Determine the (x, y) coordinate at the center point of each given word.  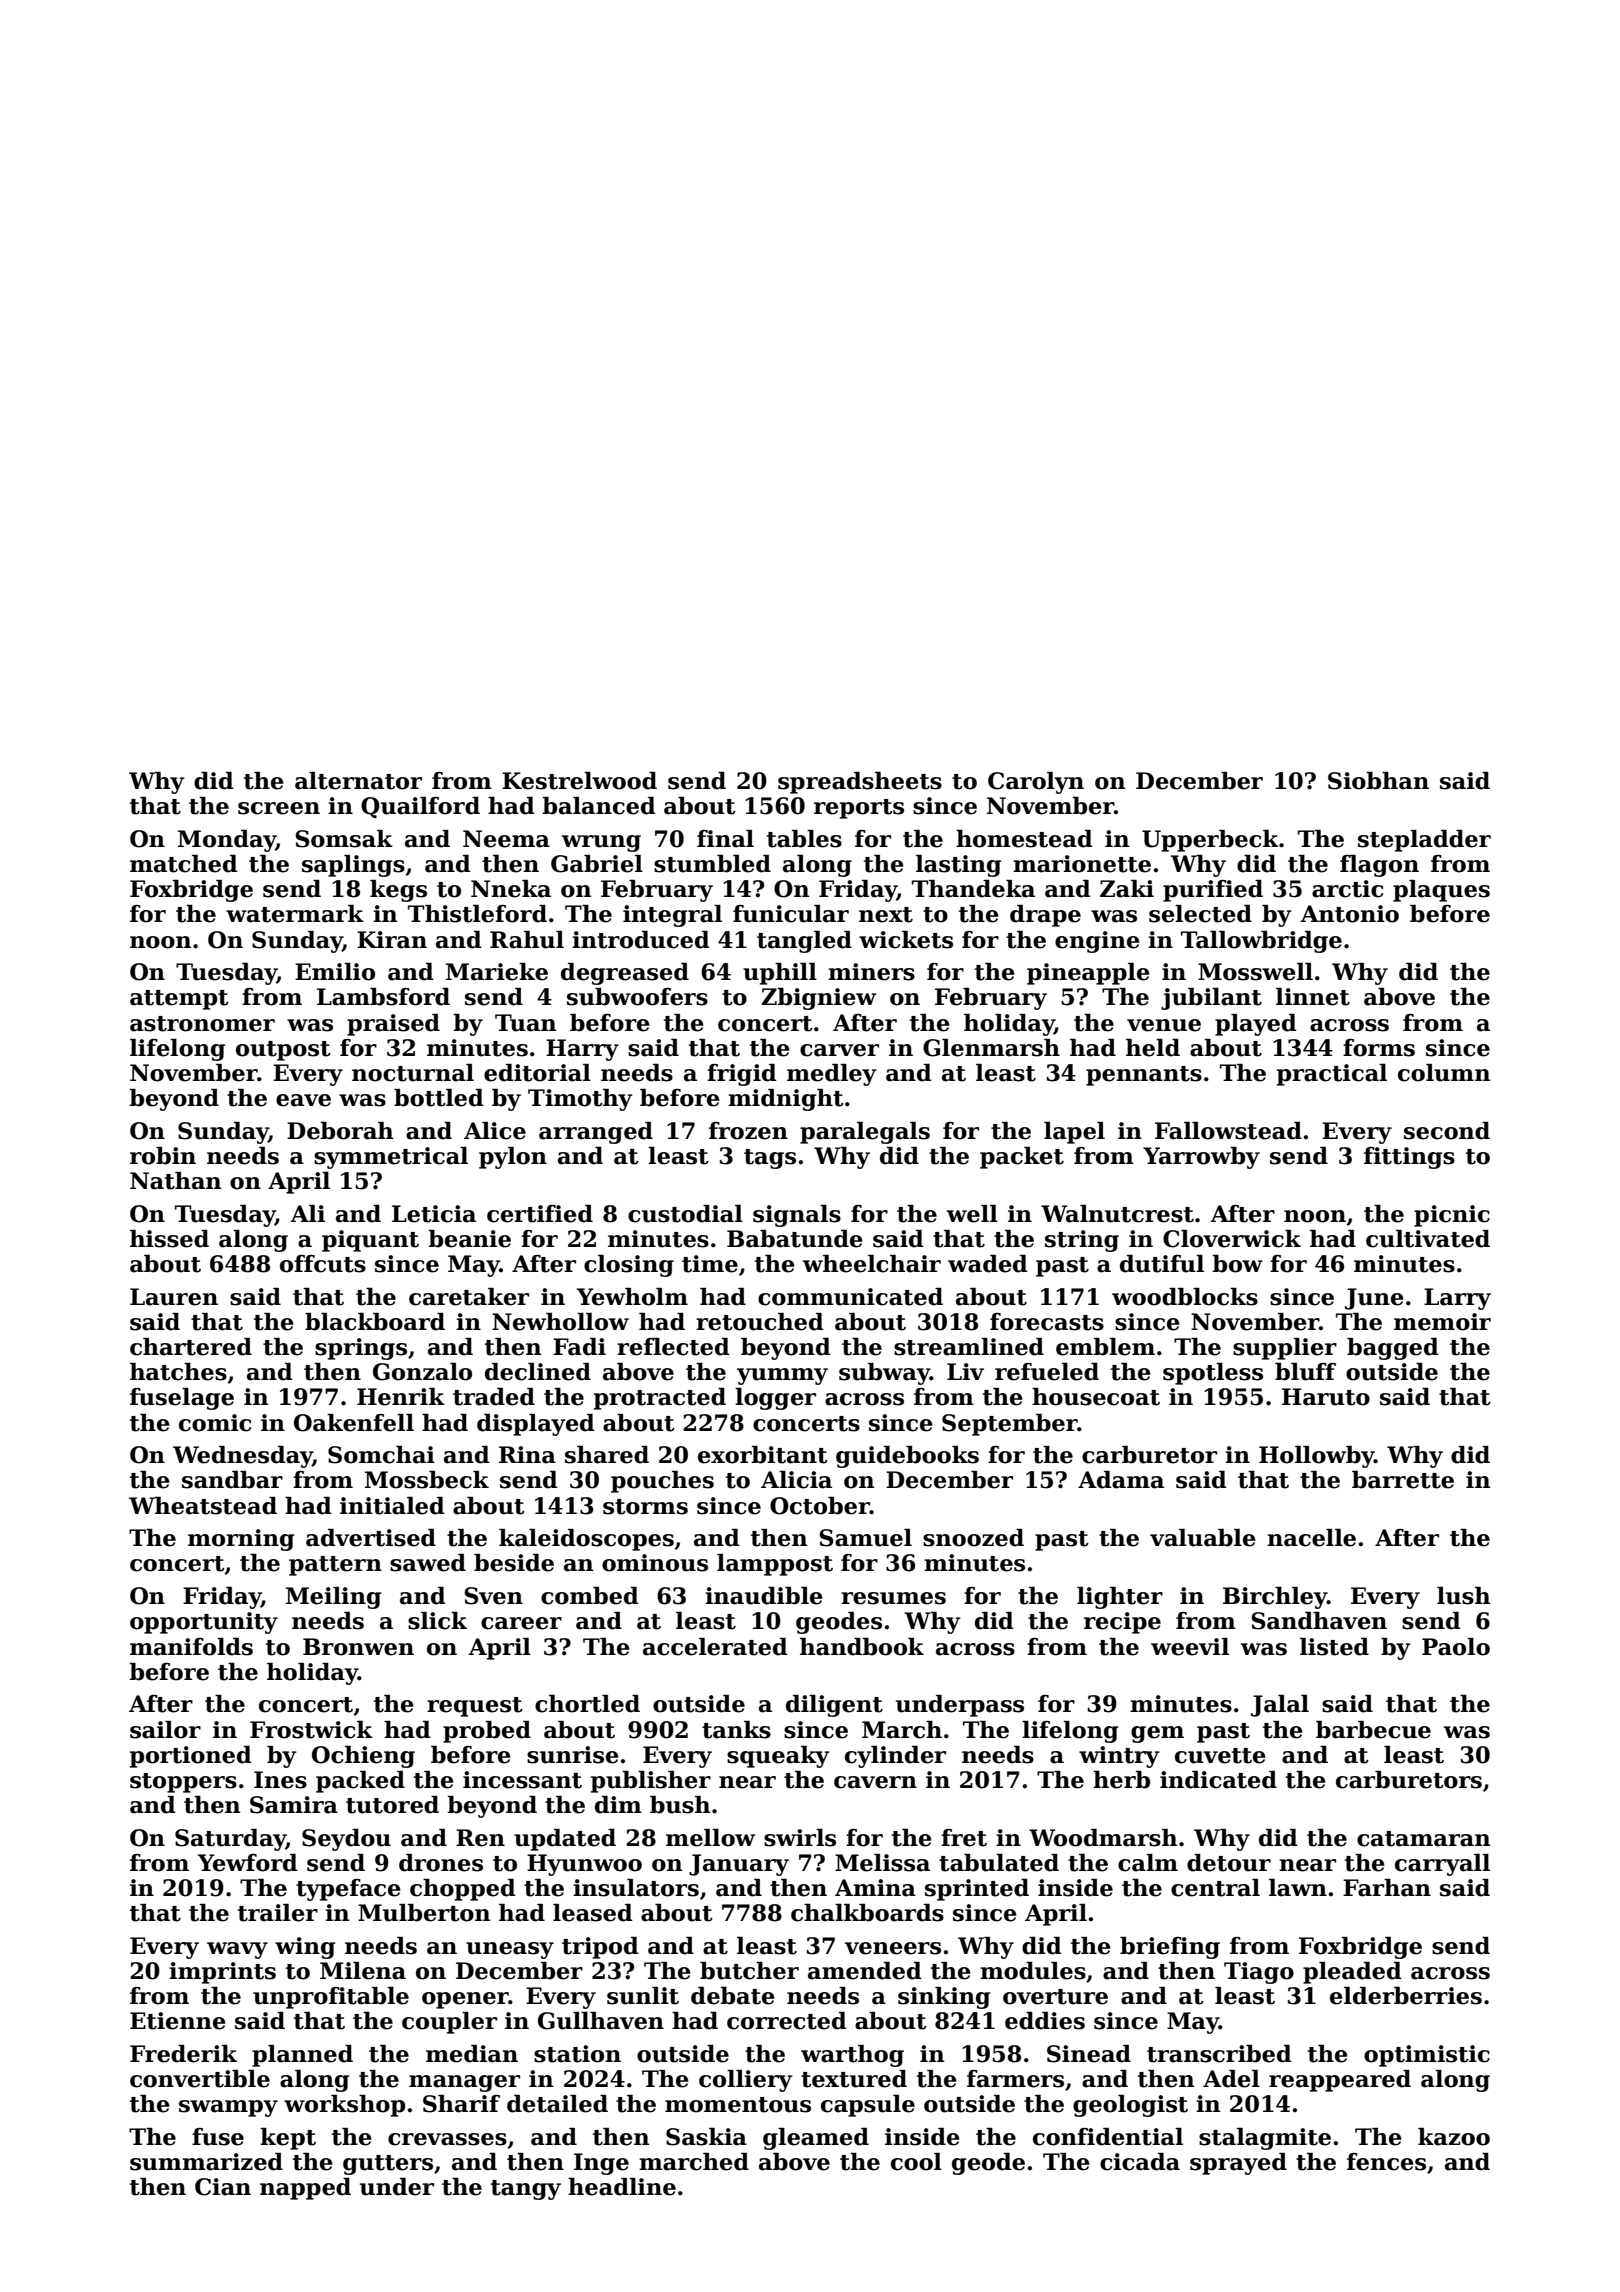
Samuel (865, 1538)
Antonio (1349, 914)
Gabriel (597, 864)
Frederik (183, 2054)
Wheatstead (203, 1506)
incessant (522, 1780)
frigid (742, 1075)
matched (184, 864)
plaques (1441, 891)
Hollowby (1316, 1457)
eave (303, 1100)
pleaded (1352, 1973)
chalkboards (867, 1913)
